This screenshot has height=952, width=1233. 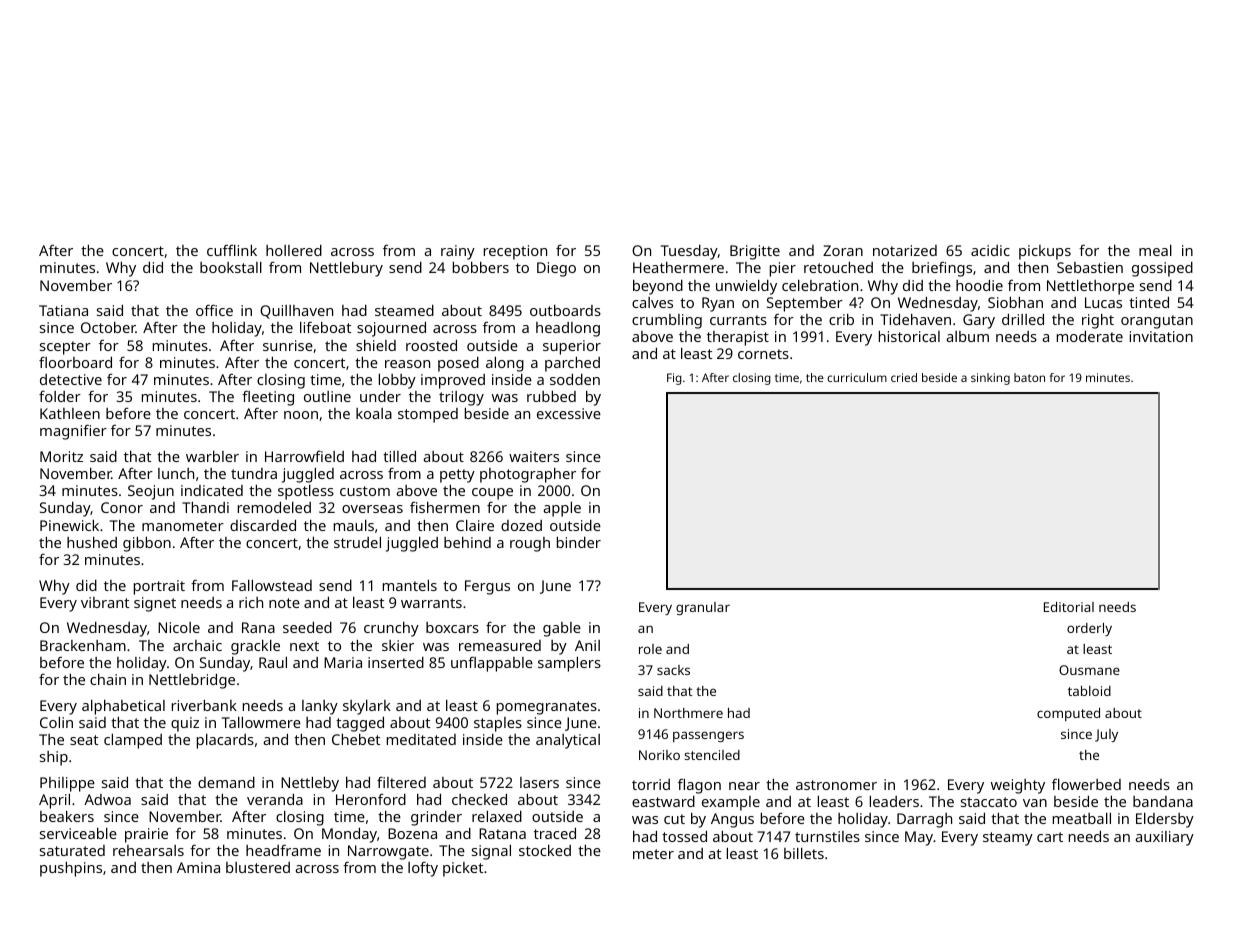 I want to click on Moritz, so click(x=61, y=456).
